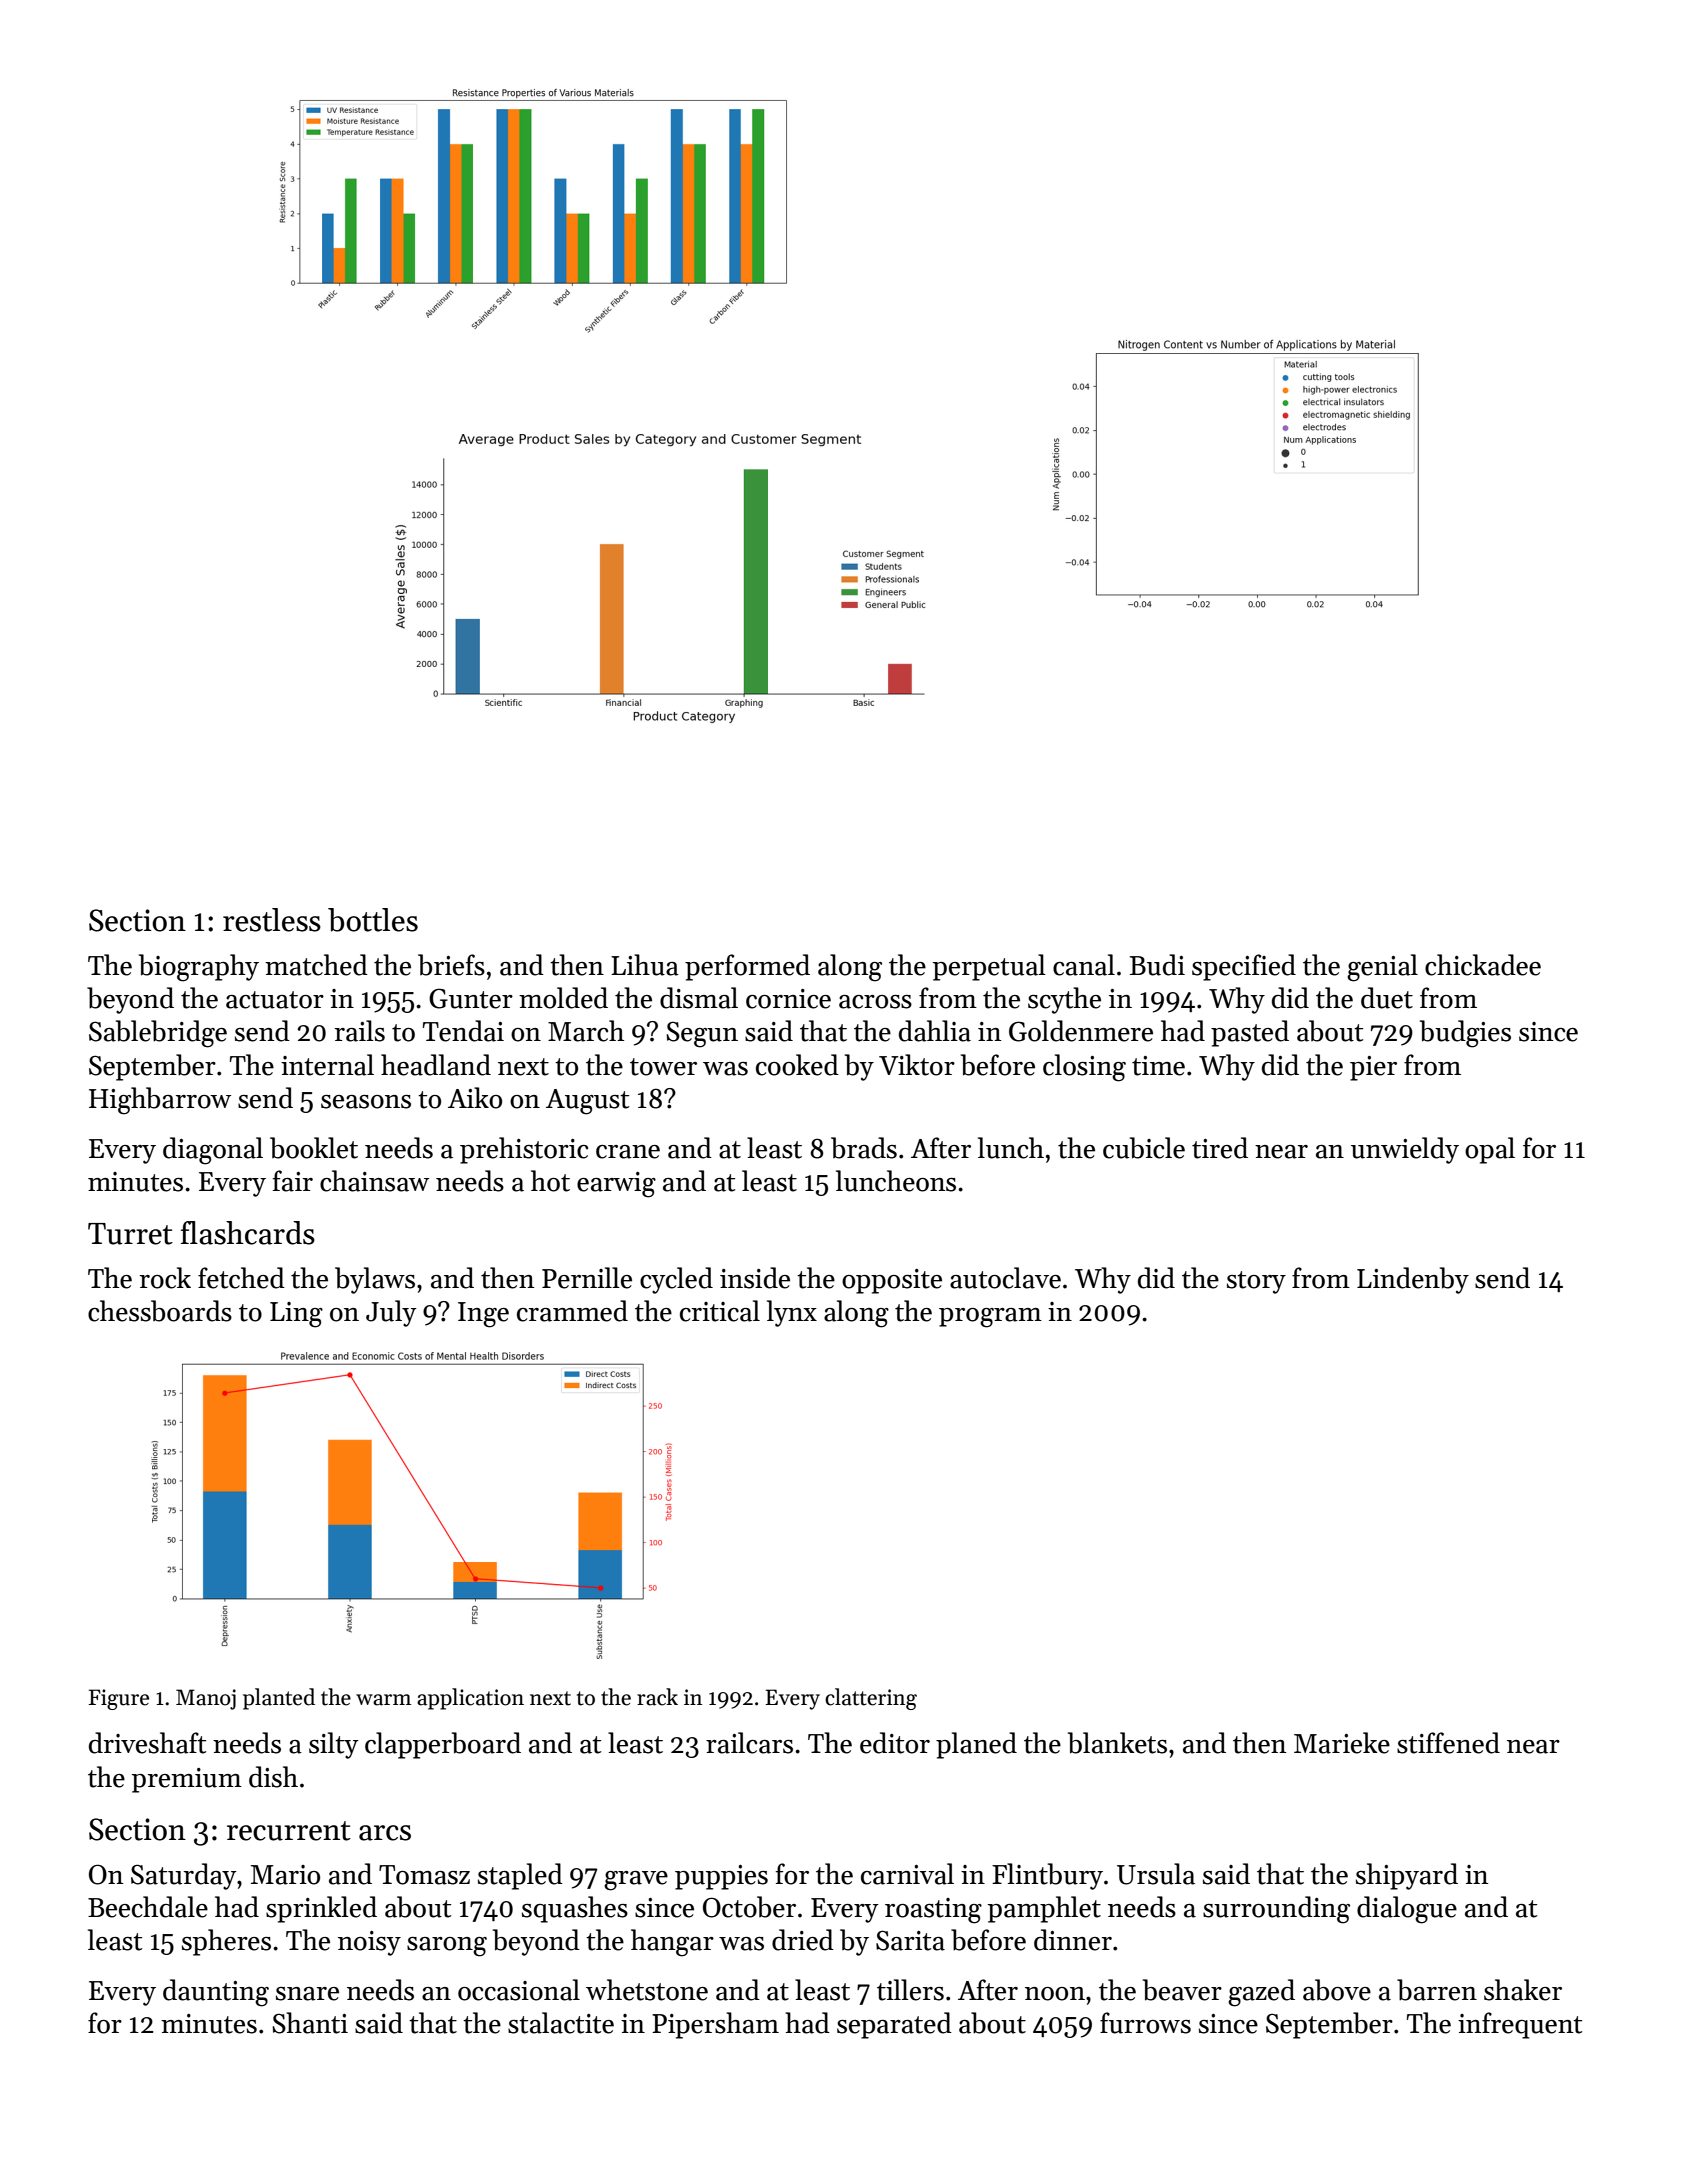 This screenshot has width=1683, height=2178. I want to click on stiffened, so click(1448, 1743).
